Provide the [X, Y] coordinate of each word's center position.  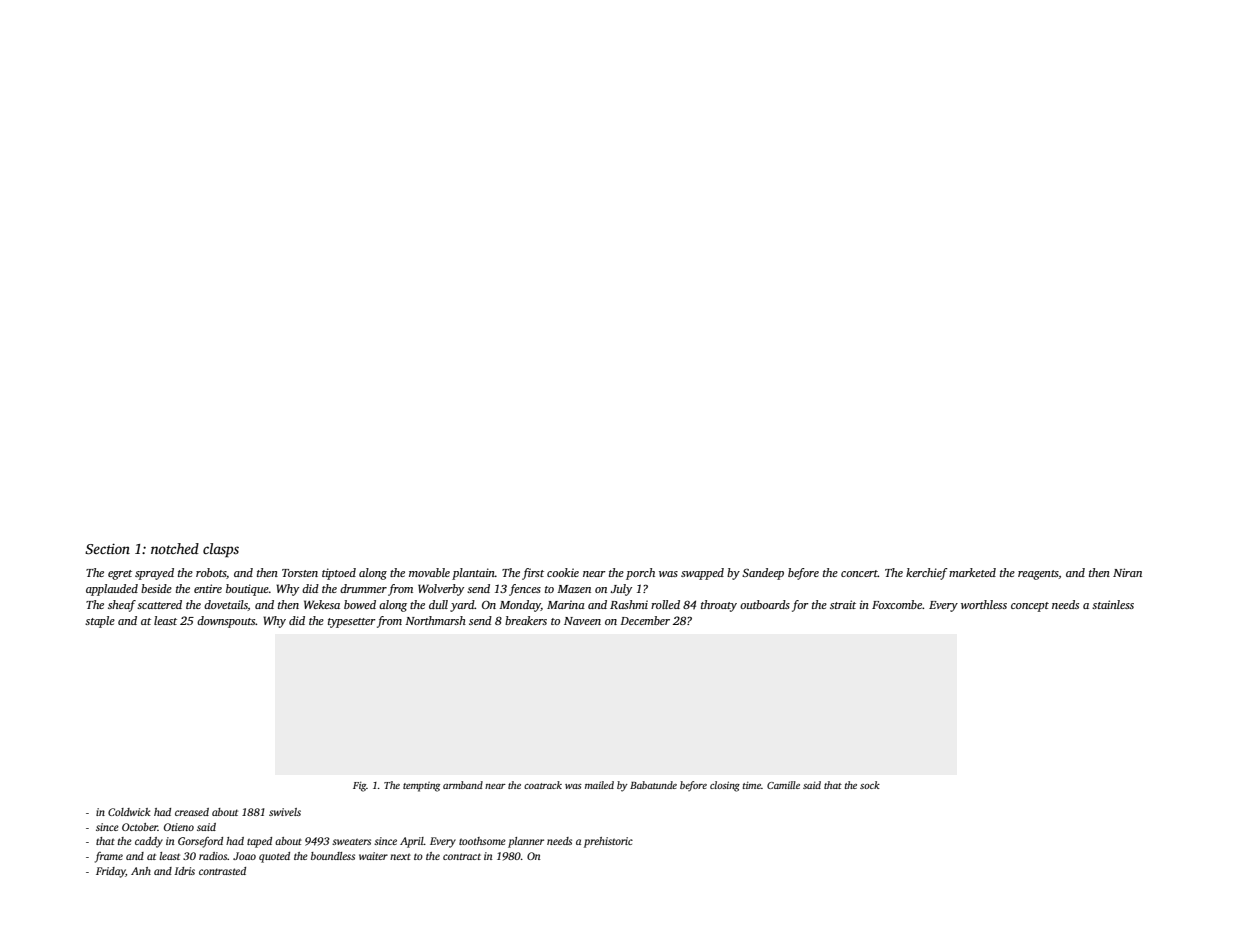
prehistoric [608, 842]
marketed [972, 572]
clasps [221, 550]
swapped [702, 574]
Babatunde [653, 785]
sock [870, 785]
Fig [359, 787]
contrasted [222, 871]
